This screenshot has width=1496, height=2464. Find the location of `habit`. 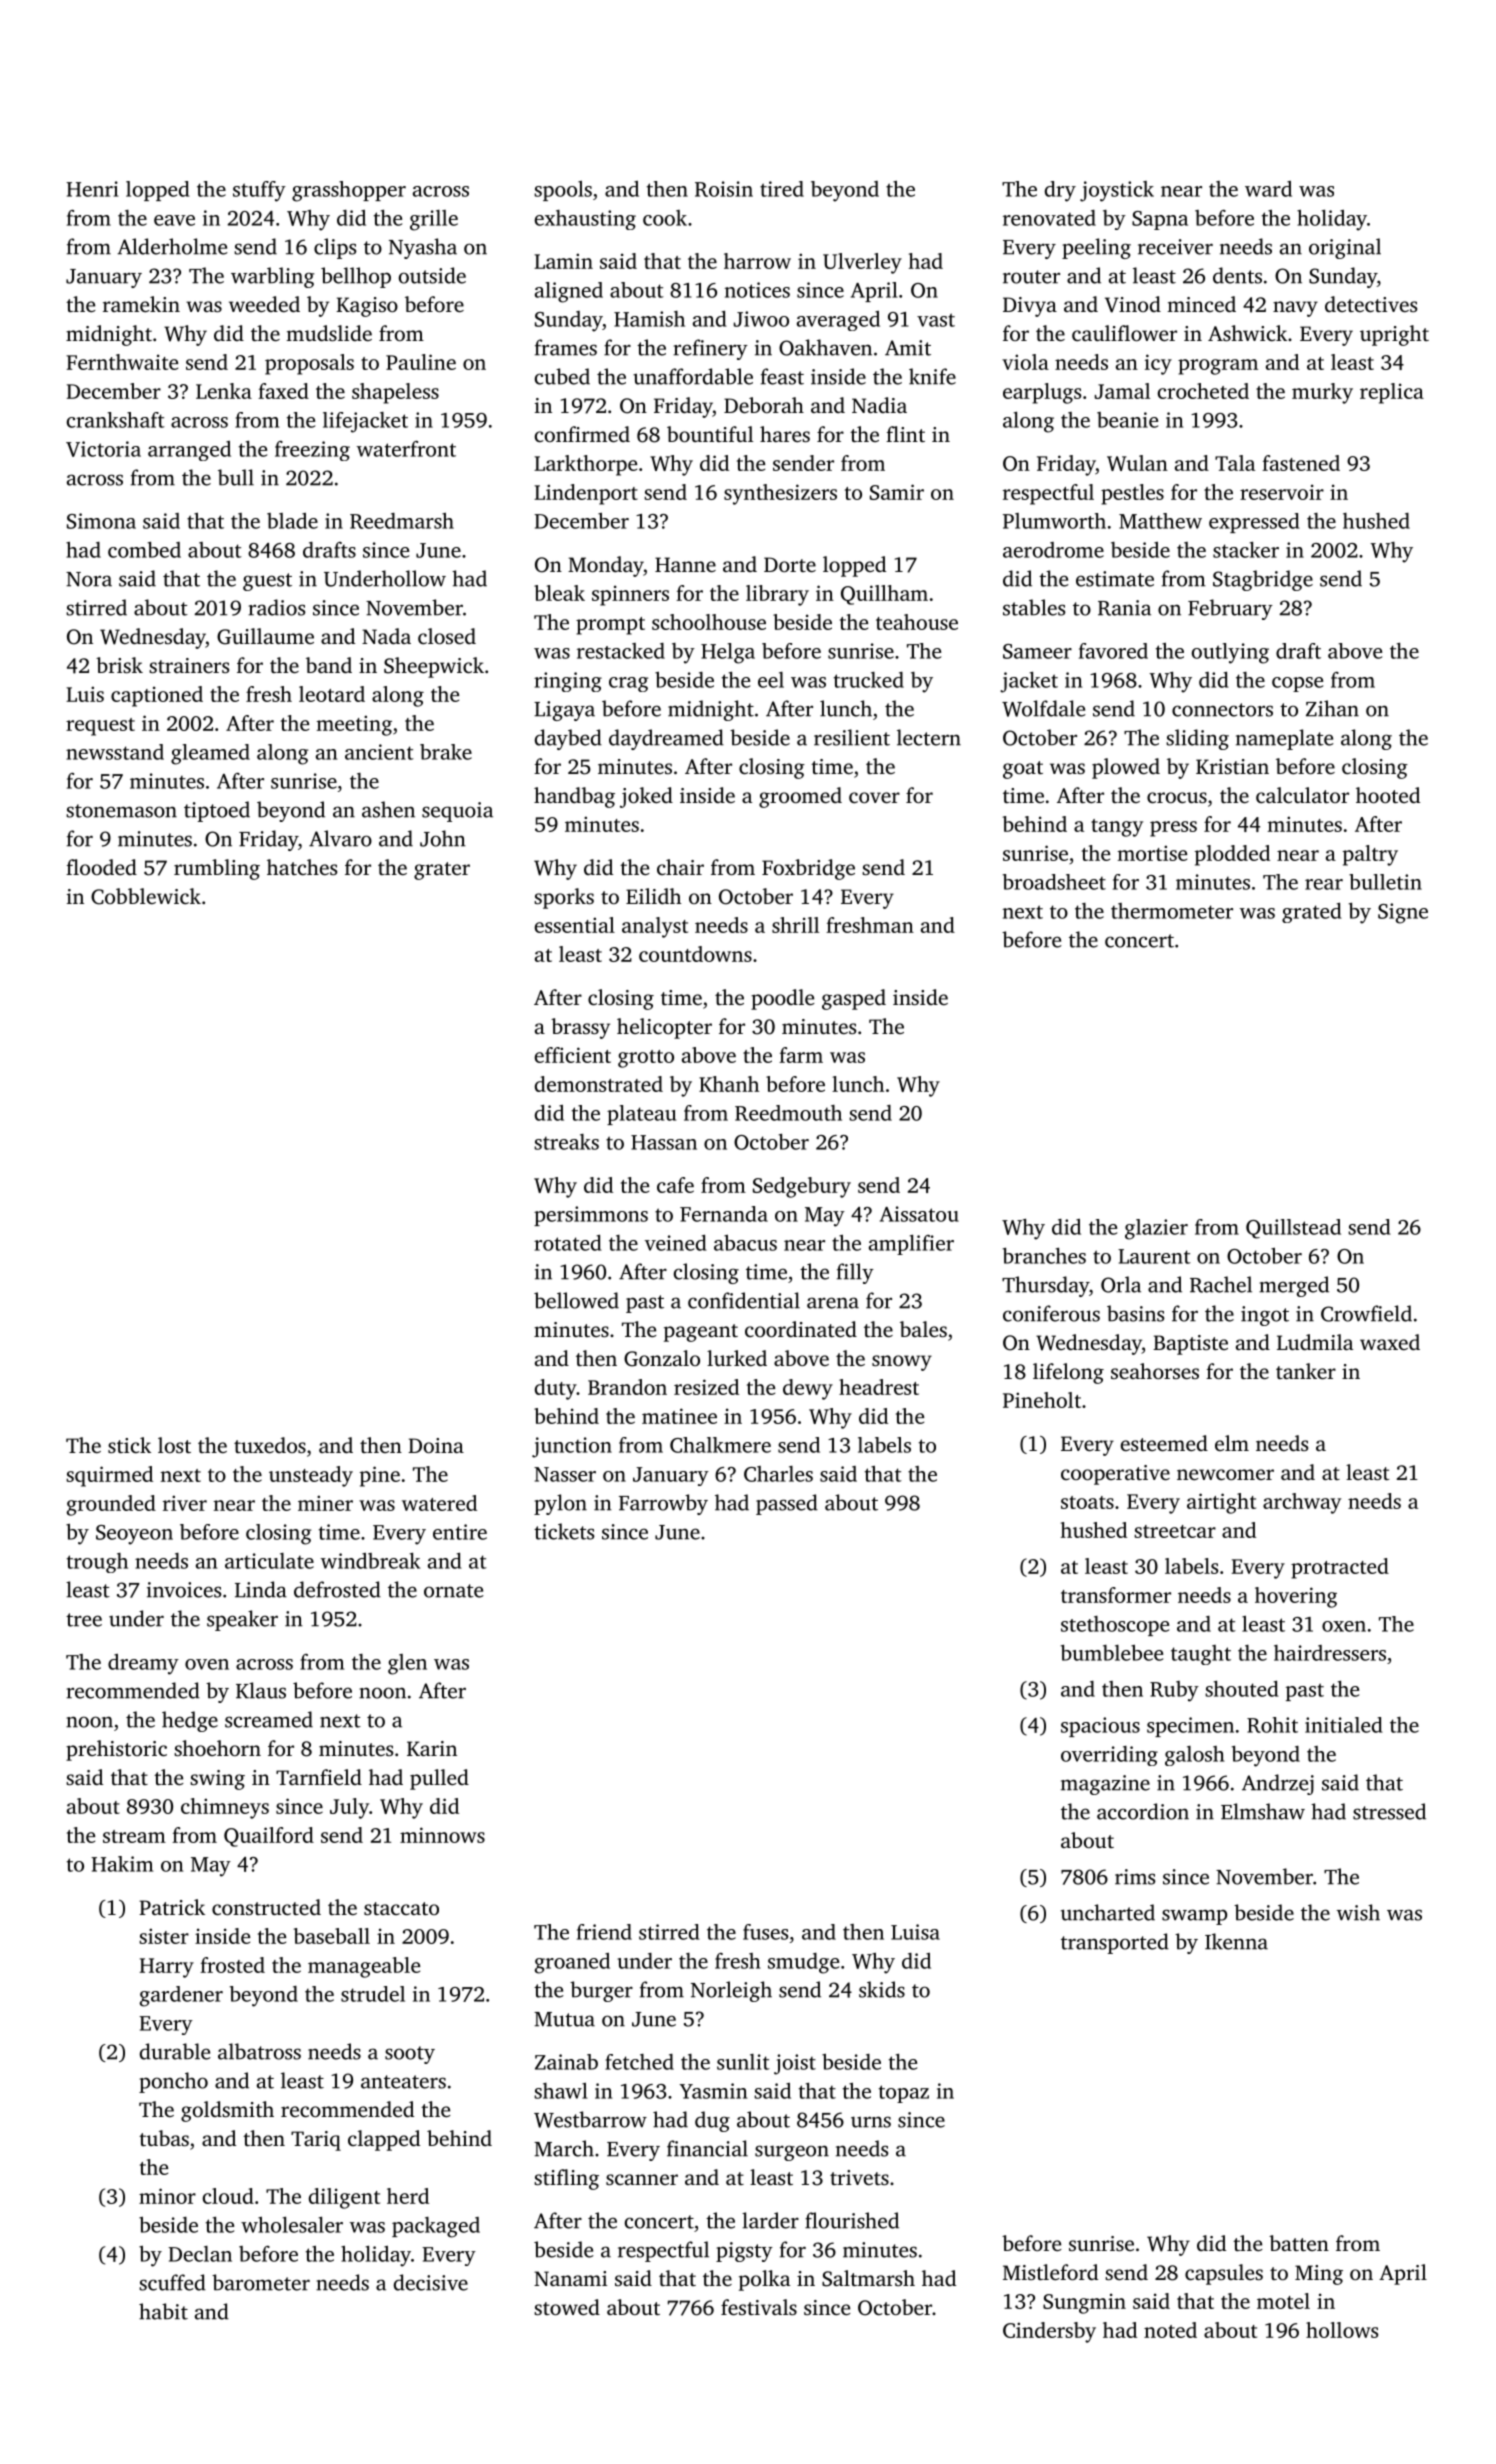

habit is located at coordinates (163, 2311).
